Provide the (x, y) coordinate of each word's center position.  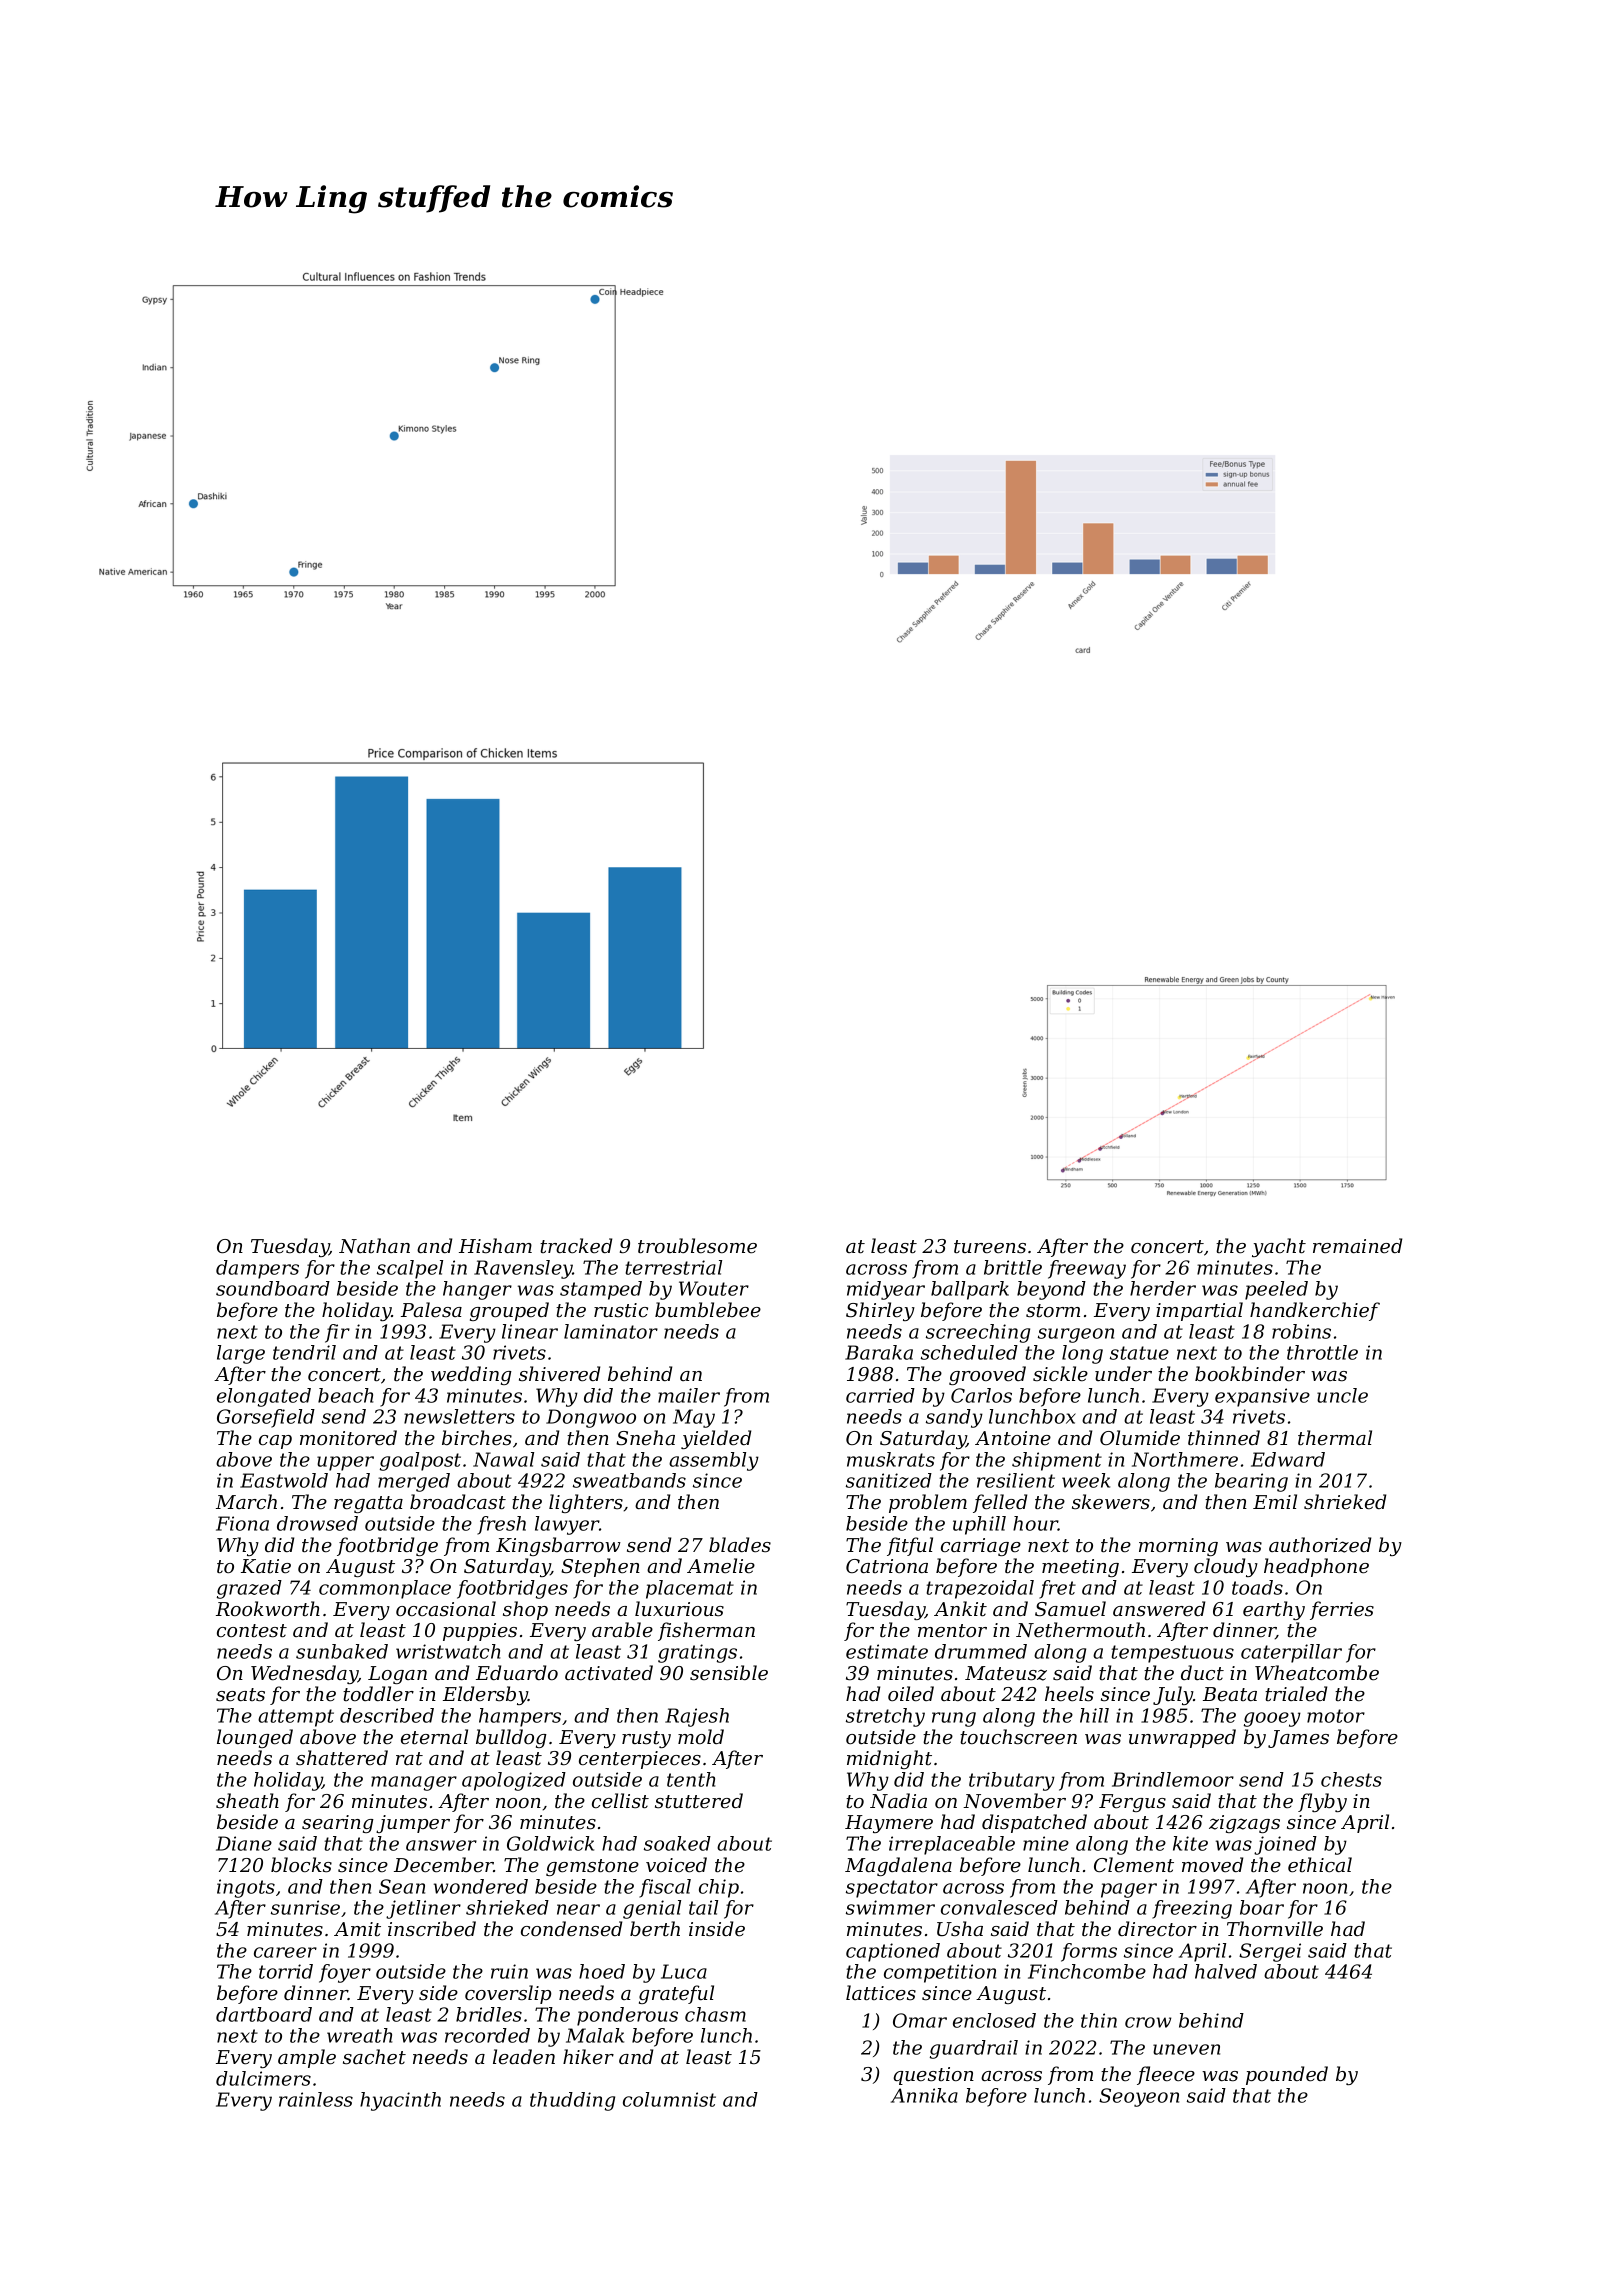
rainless (316, 2099)
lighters (586, 1503)
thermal (1335, 1438)
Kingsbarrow (558, 1546)
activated (609, 1673)
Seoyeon (1139, 2097)
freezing (1192, 1909)
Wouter (714, 1288)
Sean (402, 1886)
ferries (1342, 1610)
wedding (471, 1375)
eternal (434, 1737)
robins (1301, 1331)
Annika (924, 2095)
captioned (893, 1952)
